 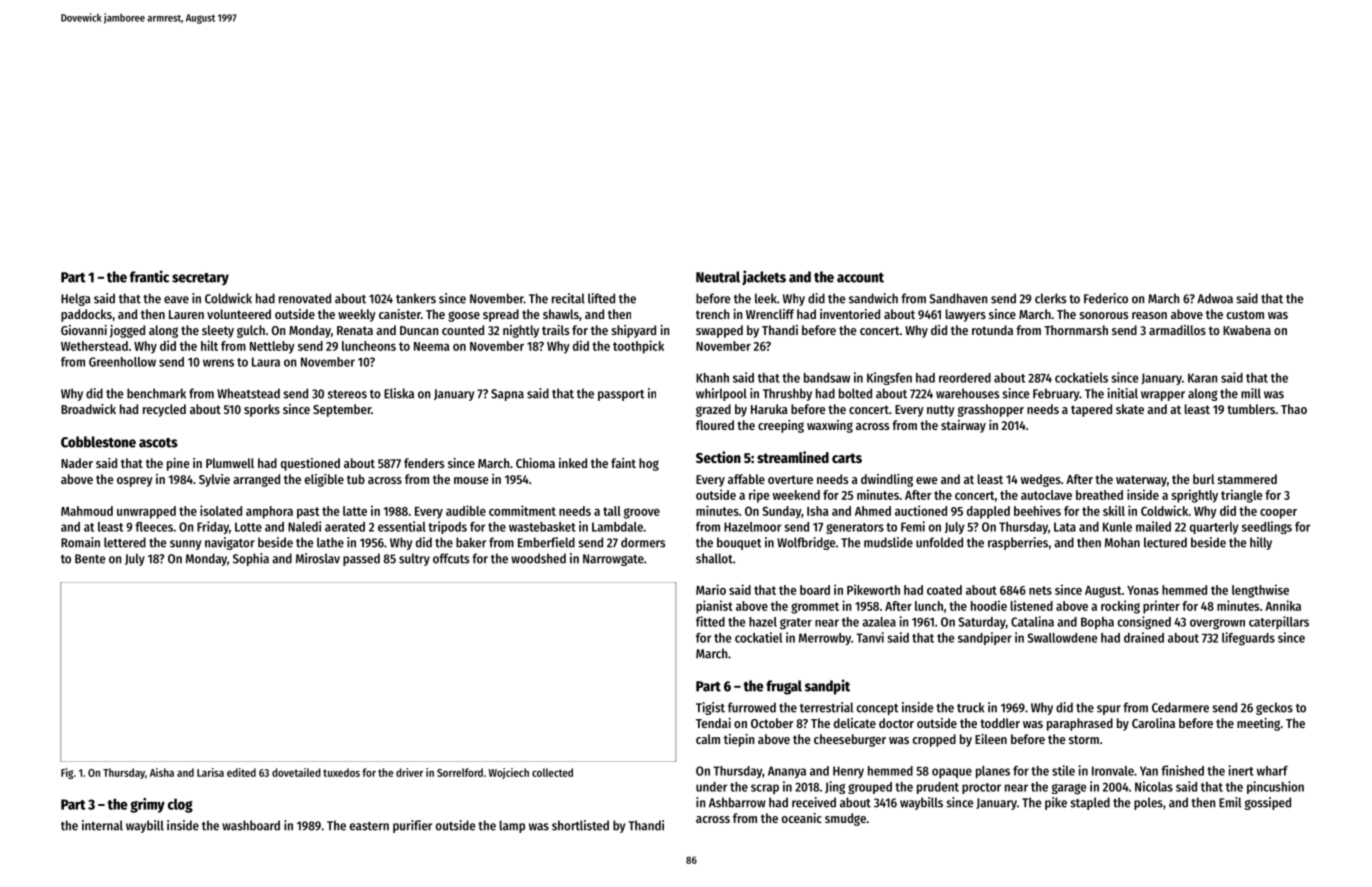 What do you see at coordinates (879, 622) in the document?
I see `azalea` at bounding box center [879, 622].
